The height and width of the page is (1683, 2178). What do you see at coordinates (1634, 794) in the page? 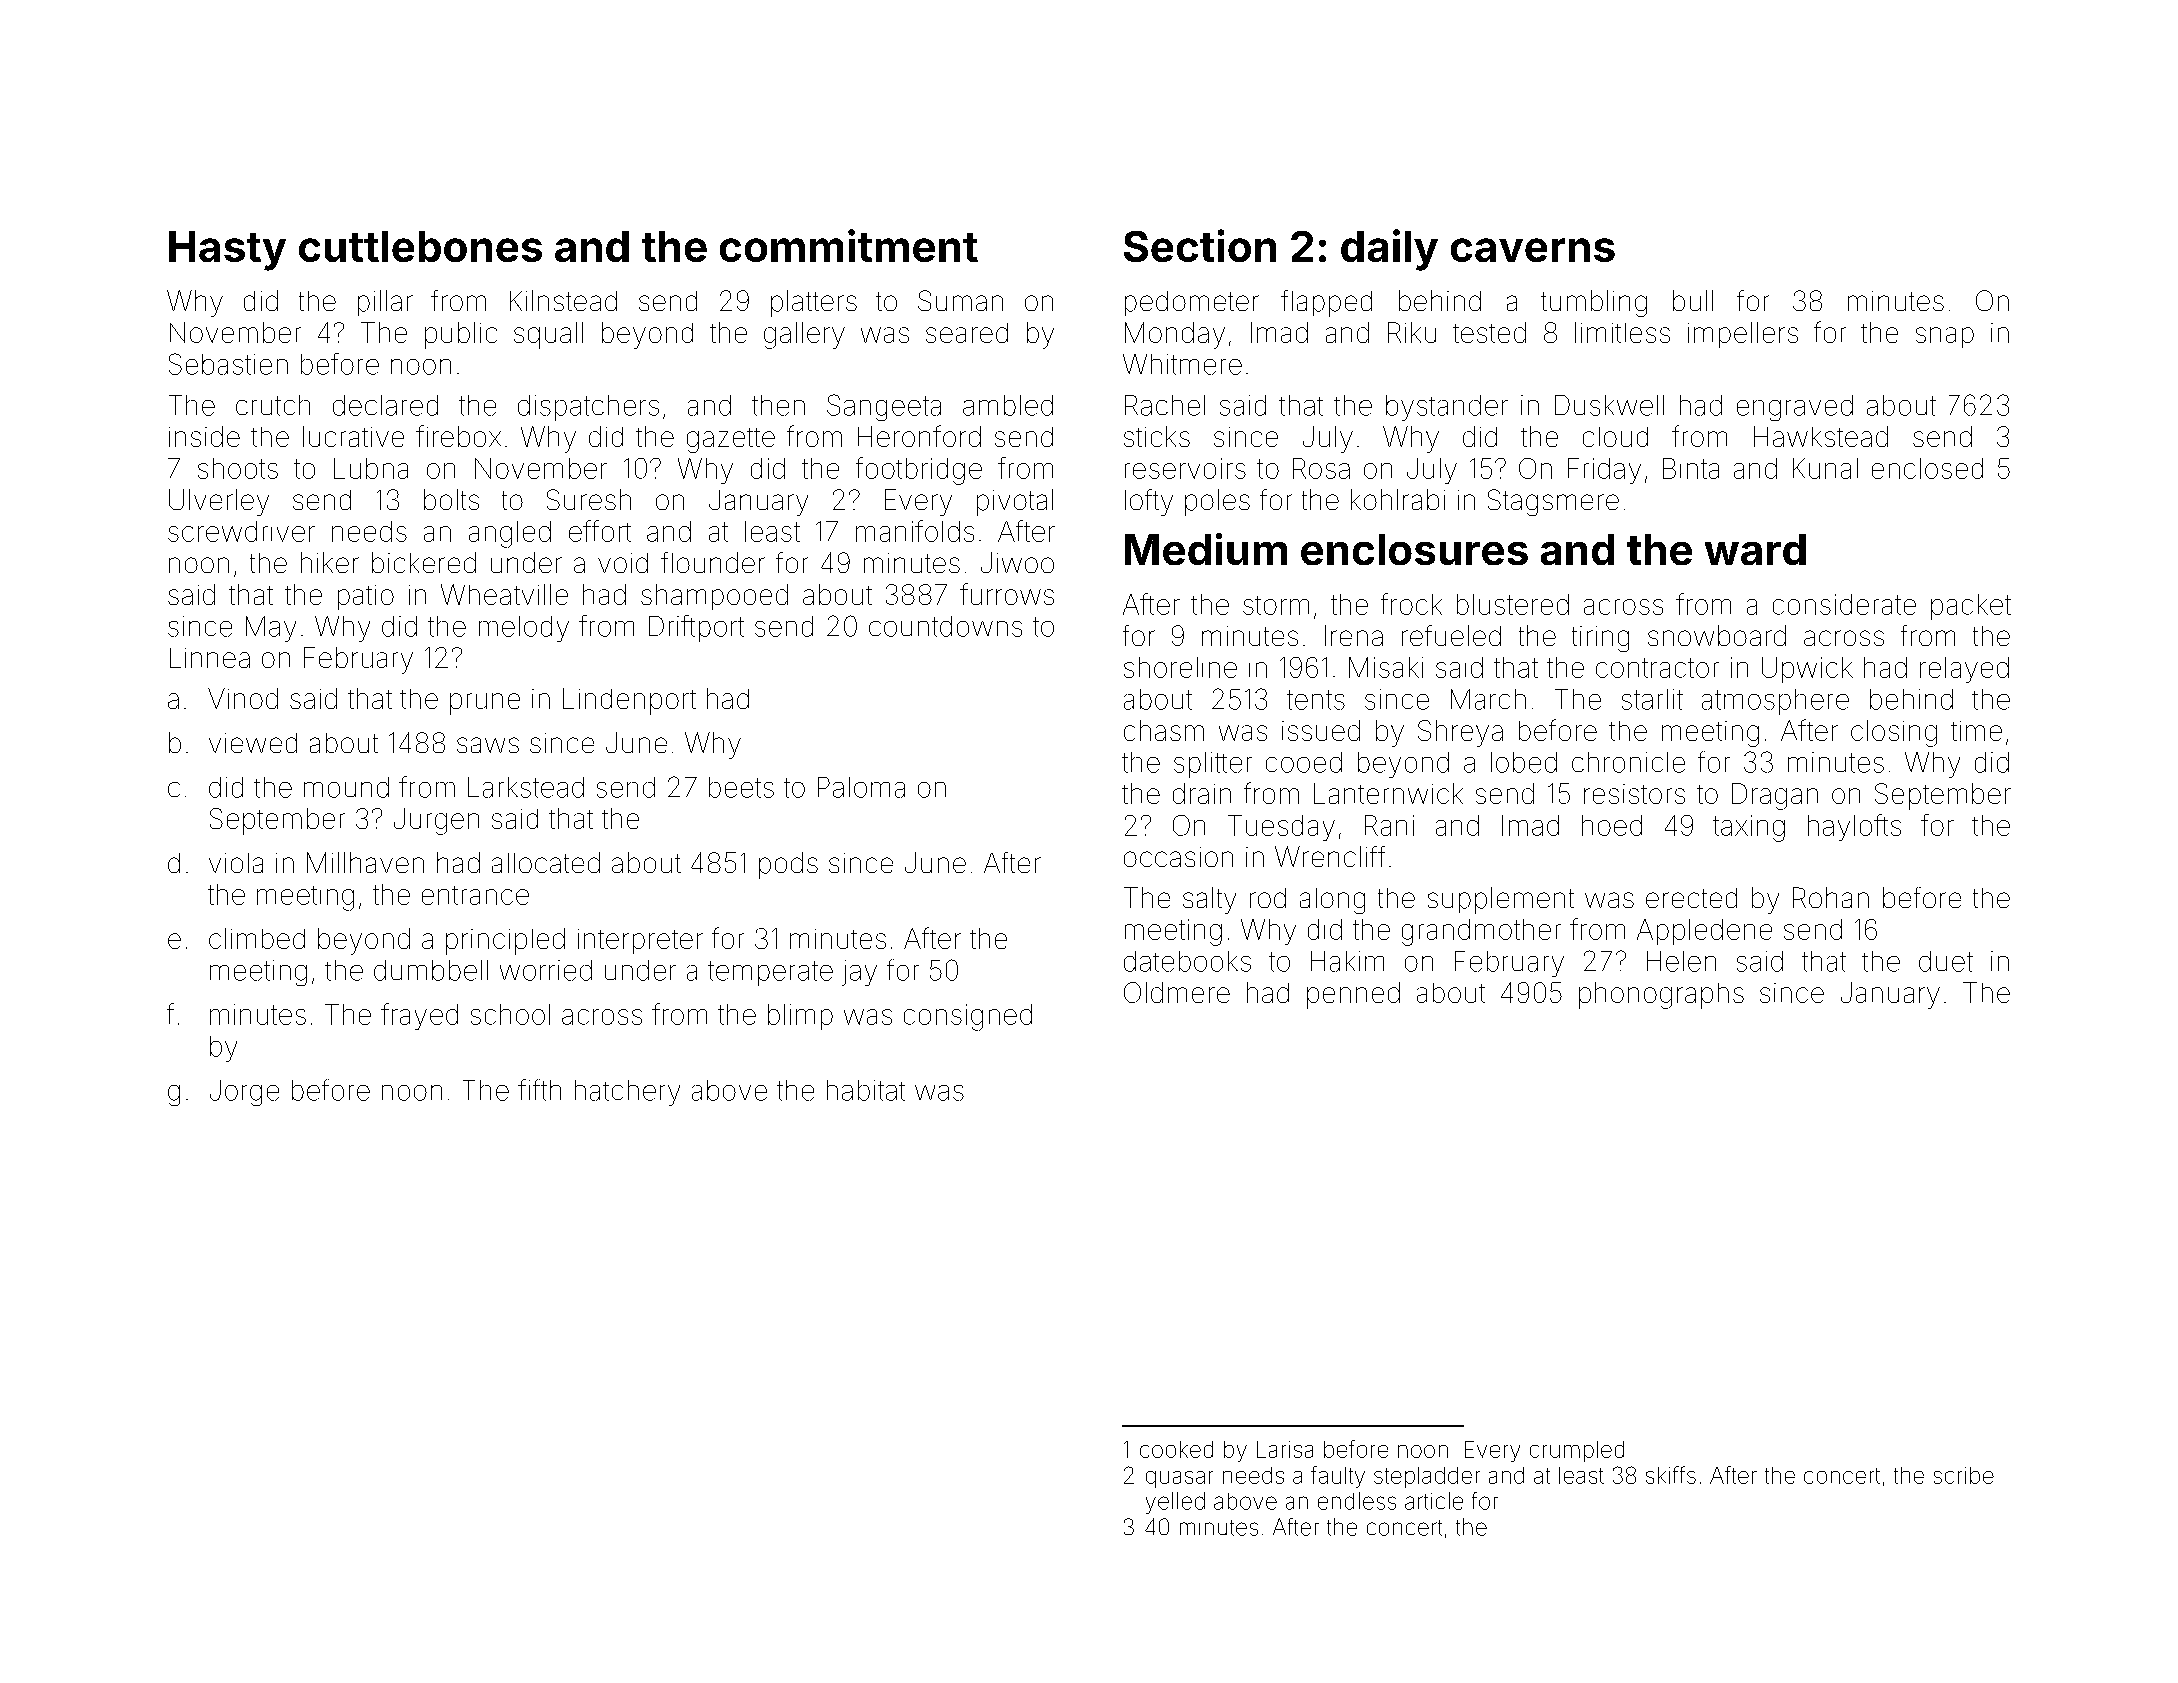
I see `resistors` at bounding box center [1634, 794].
